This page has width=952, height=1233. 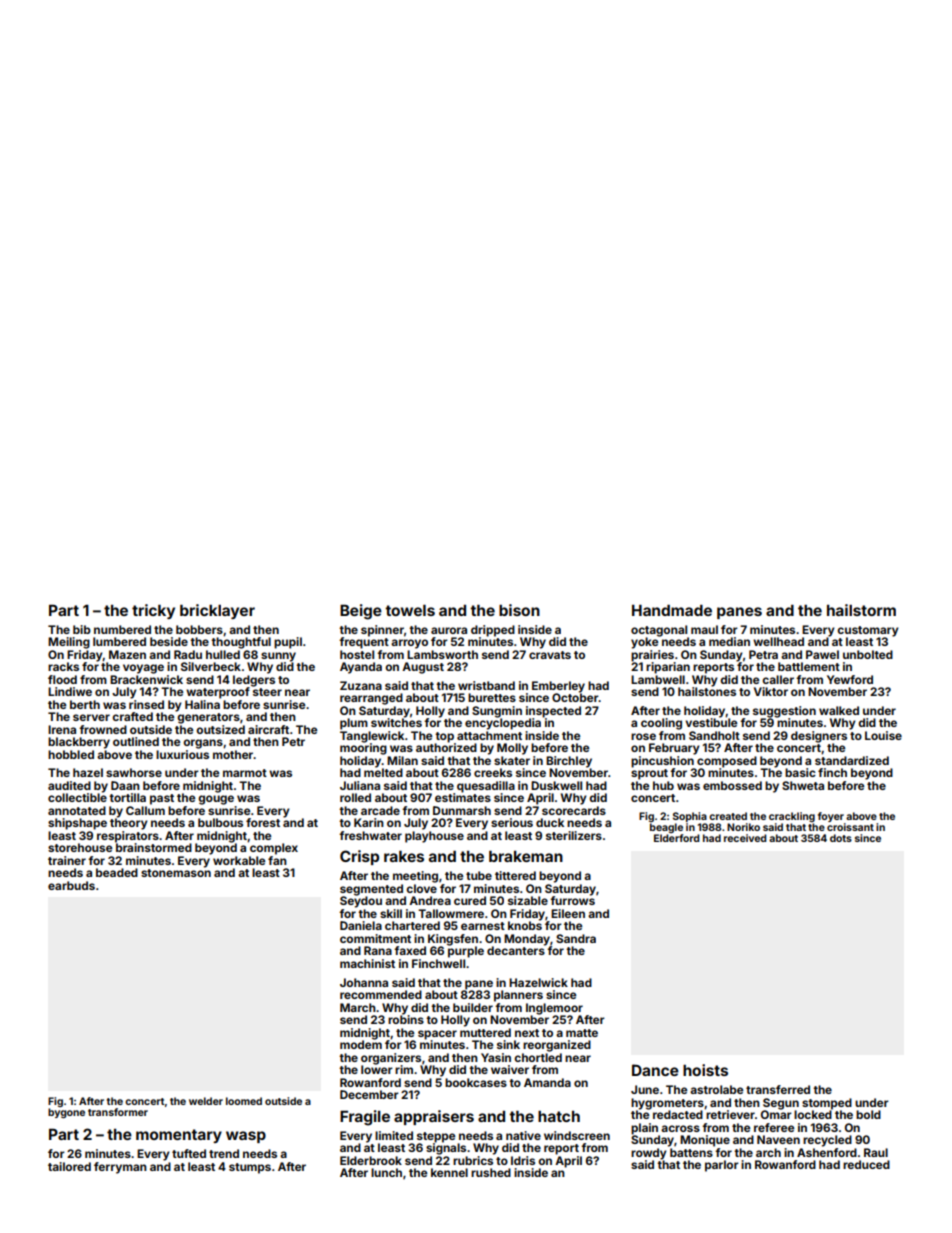 I want to click on bygone, so click(x=66, y=1113).
